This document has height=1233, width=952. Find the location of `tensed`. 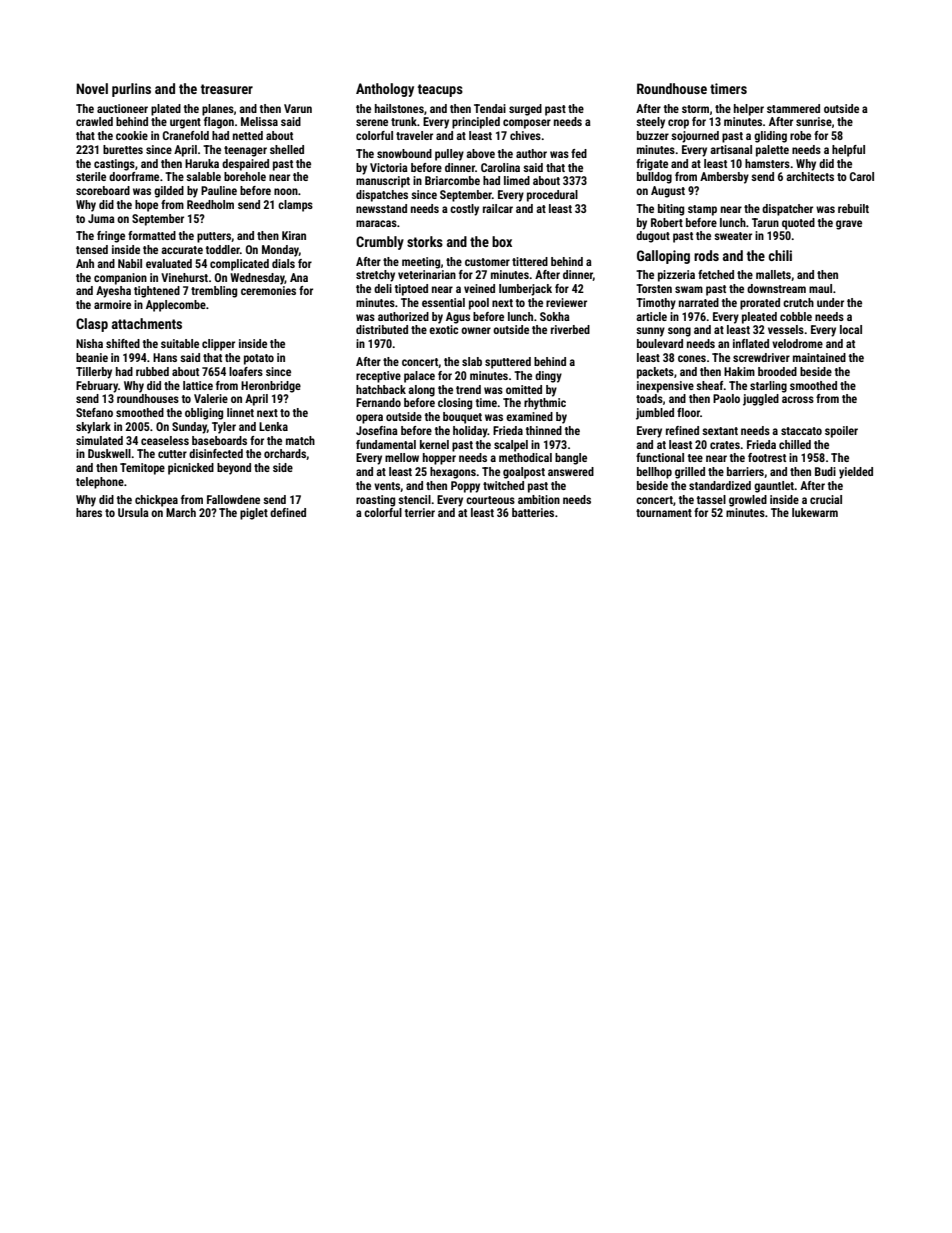

tensed is located at coordinates (92, 249).
